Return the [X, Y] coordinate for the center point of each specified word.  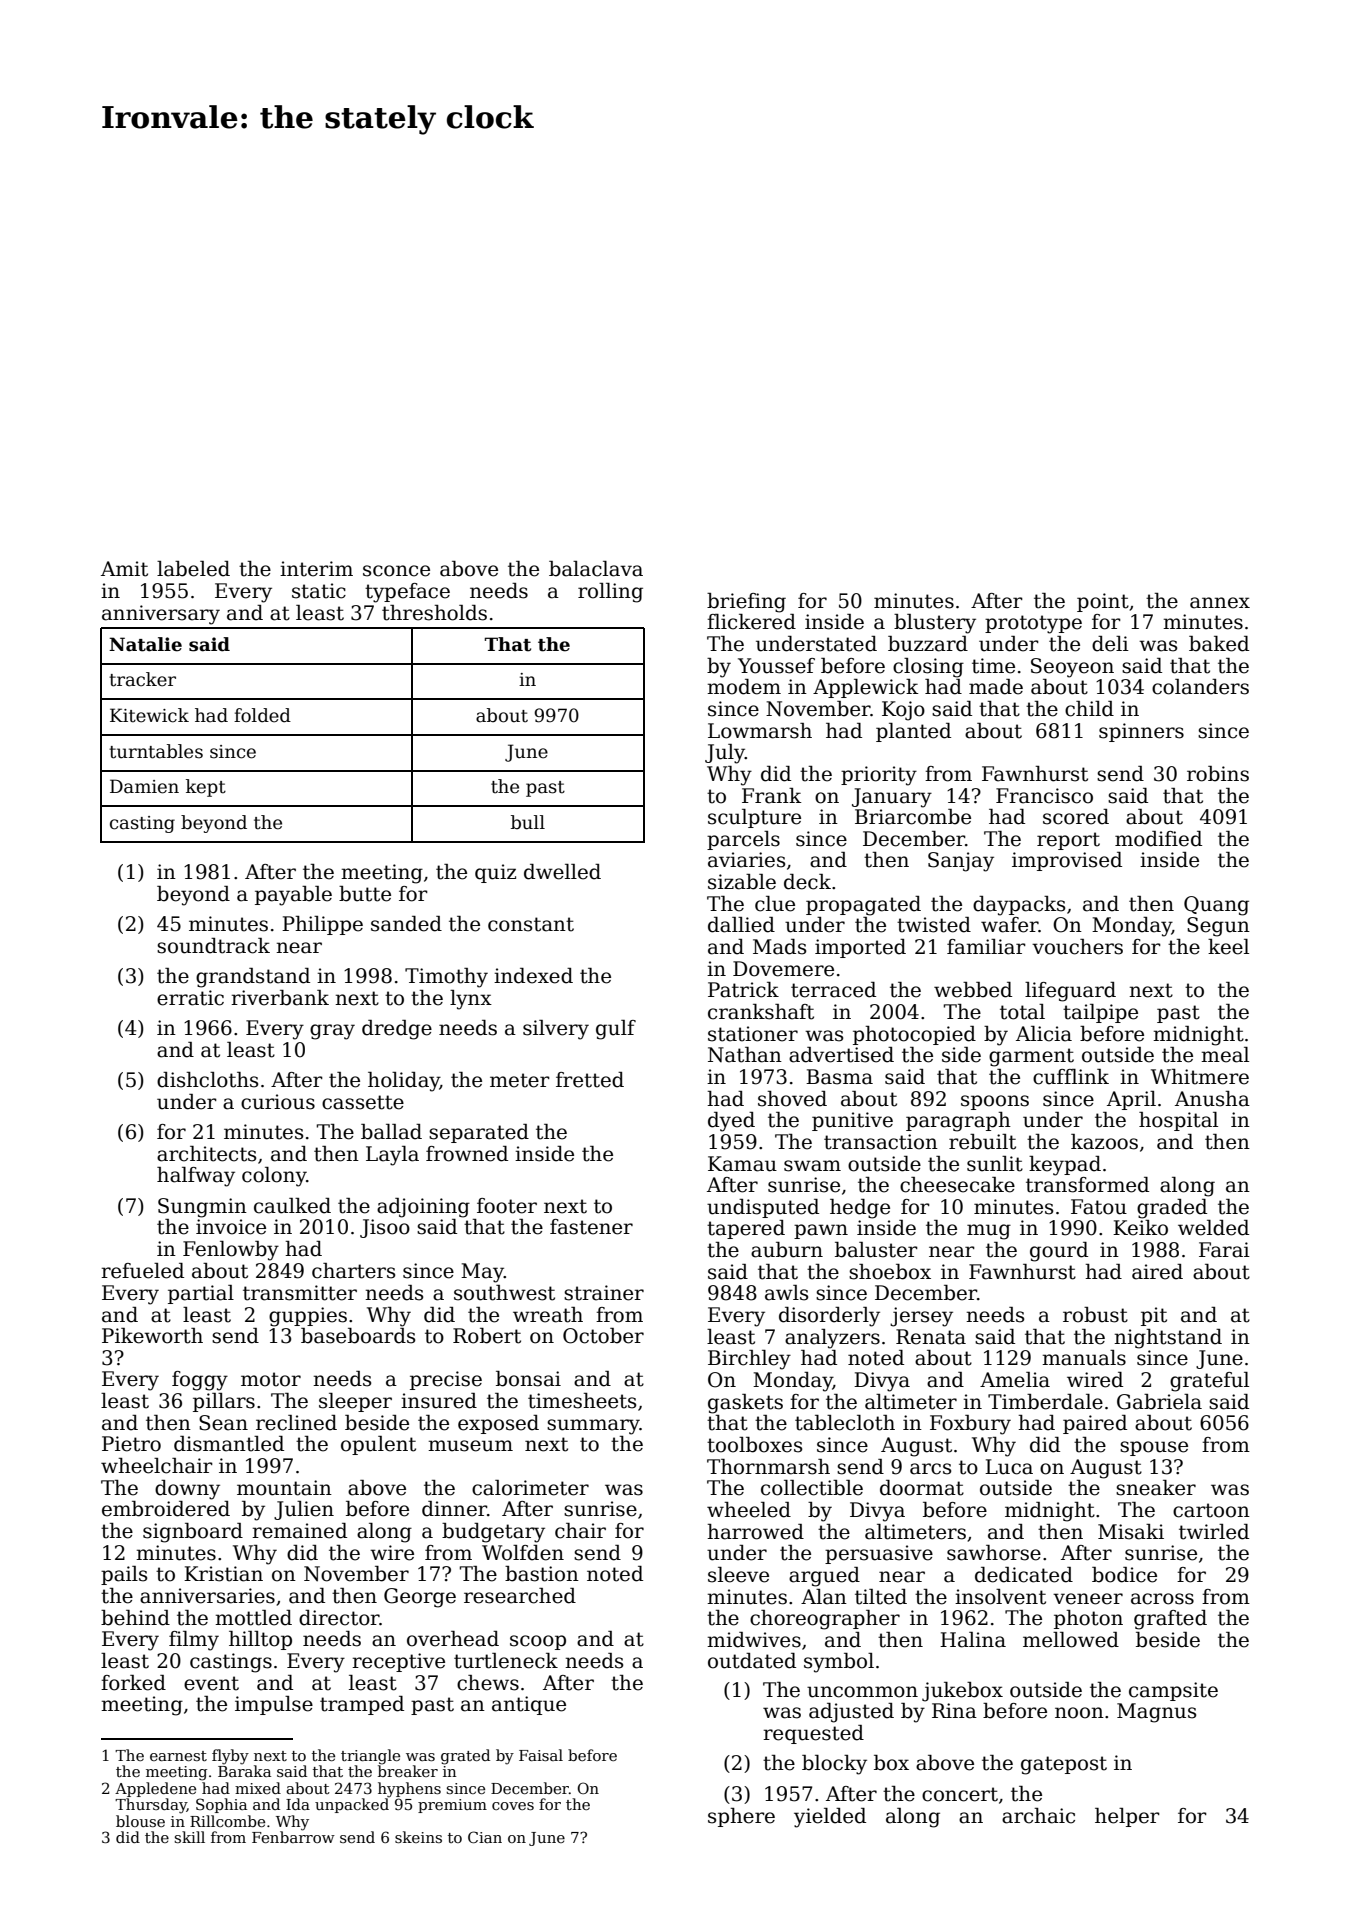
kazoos [1104, 1142]
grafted [1170, 1620]
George [420, 1598]
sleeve [738, 1575]
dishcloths [207, 1080]
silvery [556, 1030]
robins [1218, 774]
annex [1220, 603]
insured [439, 1401]
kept [206, 788]
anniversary [161, 615]
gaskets [745, 1404]
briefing [746, 603]
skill [189, 1837]
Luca [1009, 1467]
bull [528, 822]
